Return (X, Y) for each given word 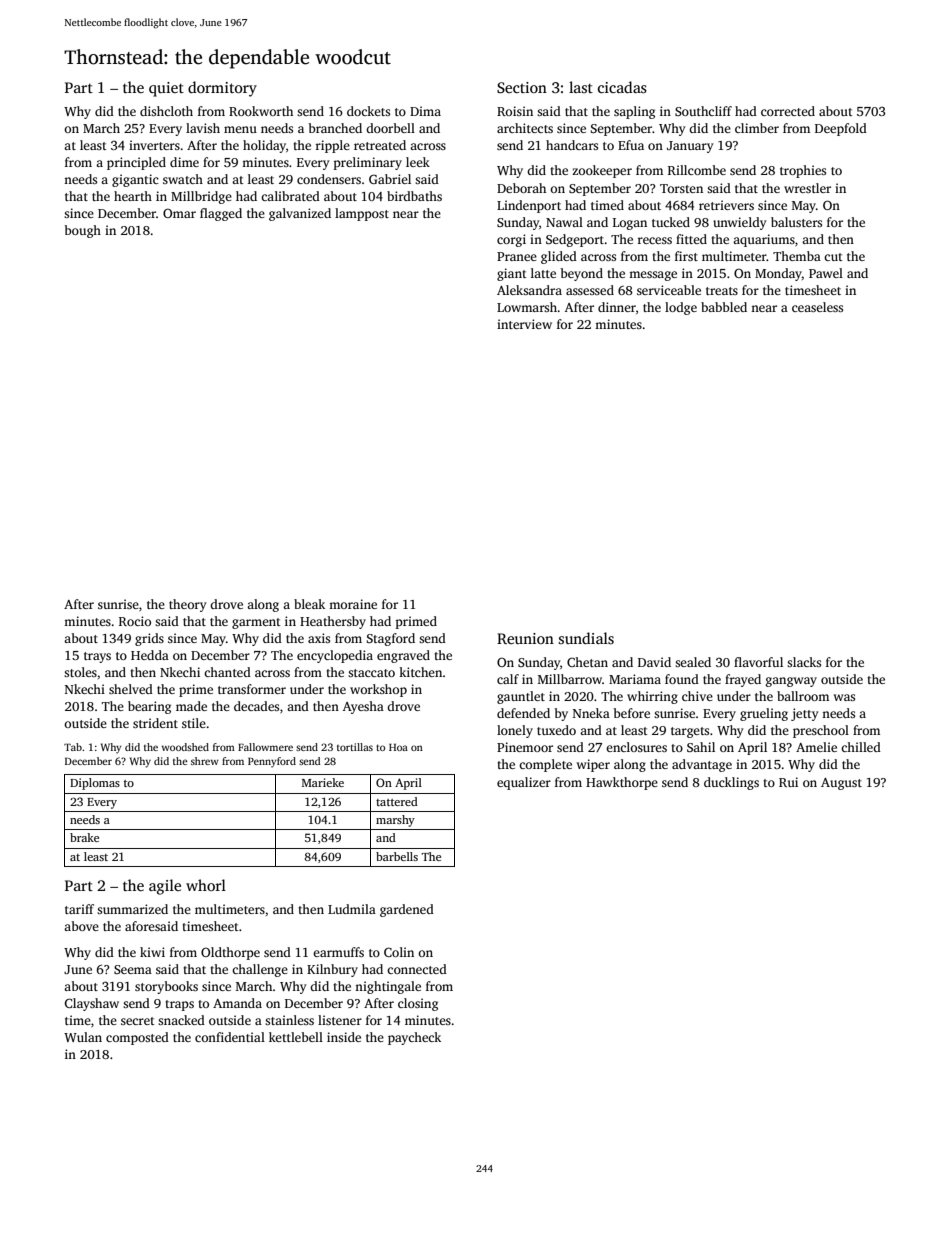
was (844, 697)
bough (83, 231)
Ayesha (363, 707)
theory (187, 605)
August (841, 784)
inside (344, 1037)
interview (524, 324)
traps (179, 1005)
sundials (586, 638)
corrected (788, 111)
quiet (166, 89)
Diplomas (95, 784)
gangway (791, 682)
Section (522, 87)
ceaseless (817, 307)
